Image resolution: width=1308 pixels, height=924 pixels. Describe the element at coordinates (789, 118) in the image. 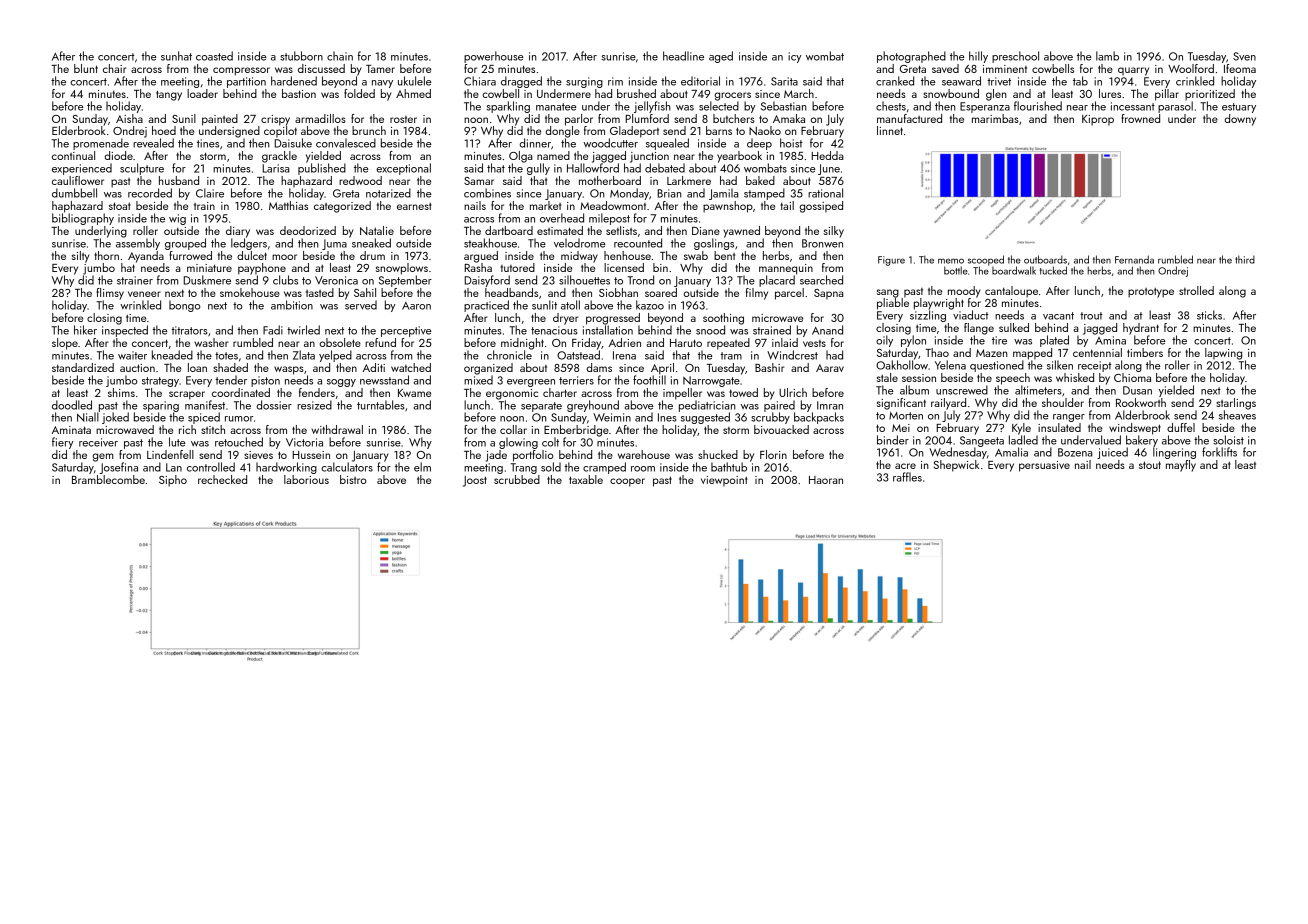

I see `Amaka` at that location.
